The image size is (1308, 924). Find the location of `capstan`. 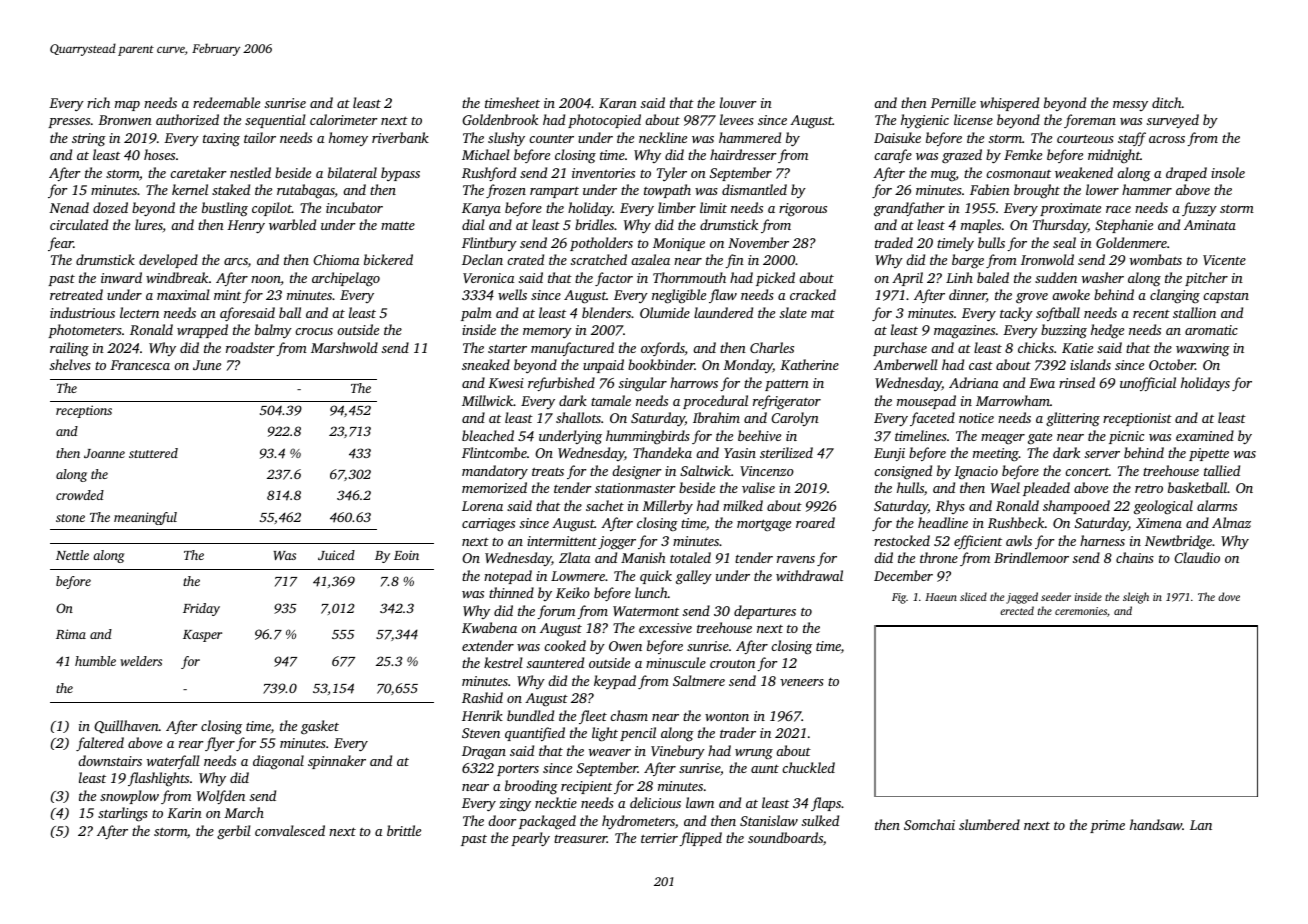

capstan is located at coordinates (1226, 297).
